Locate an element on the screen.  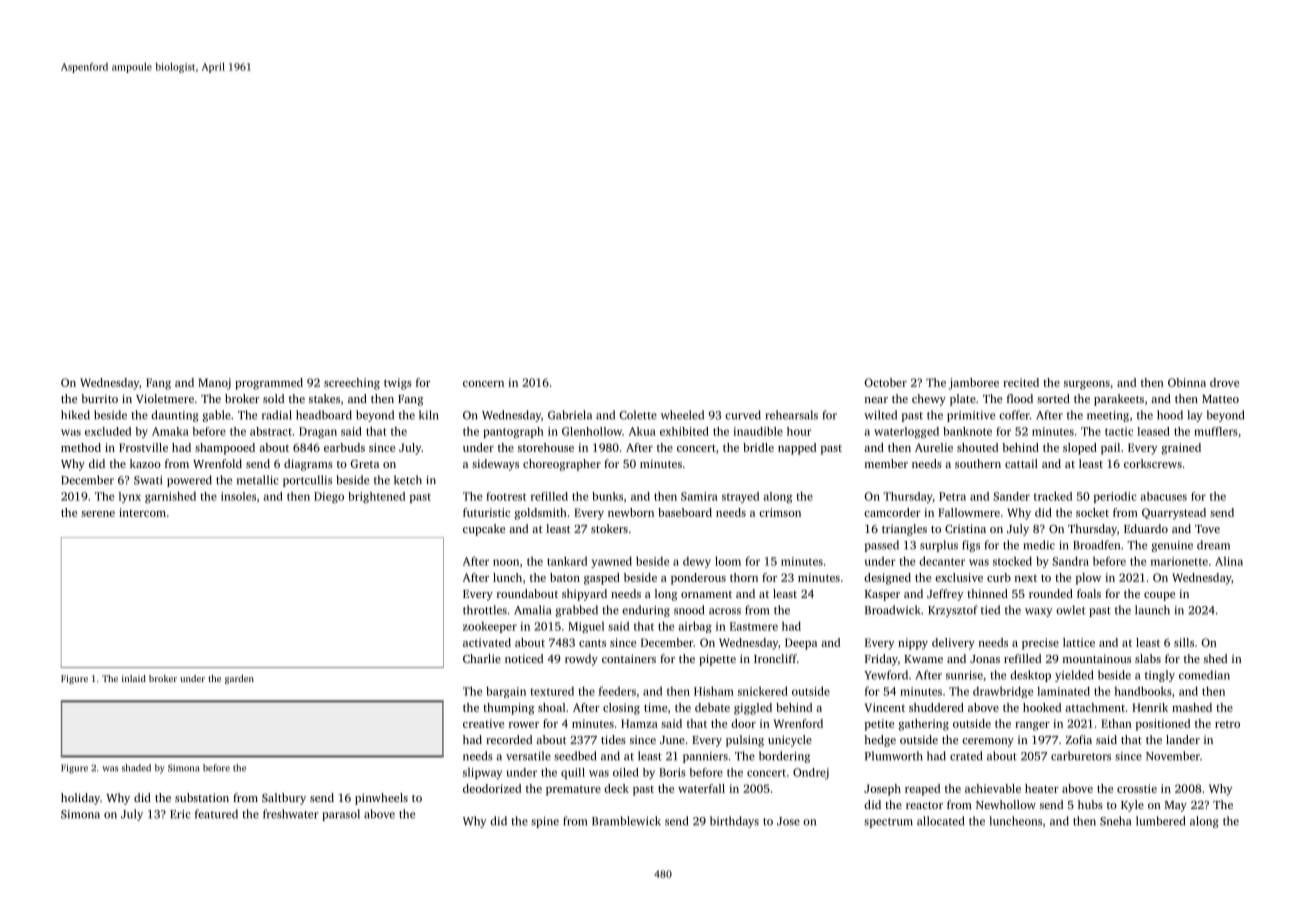
Eric is located at coordinates (180, 814).
